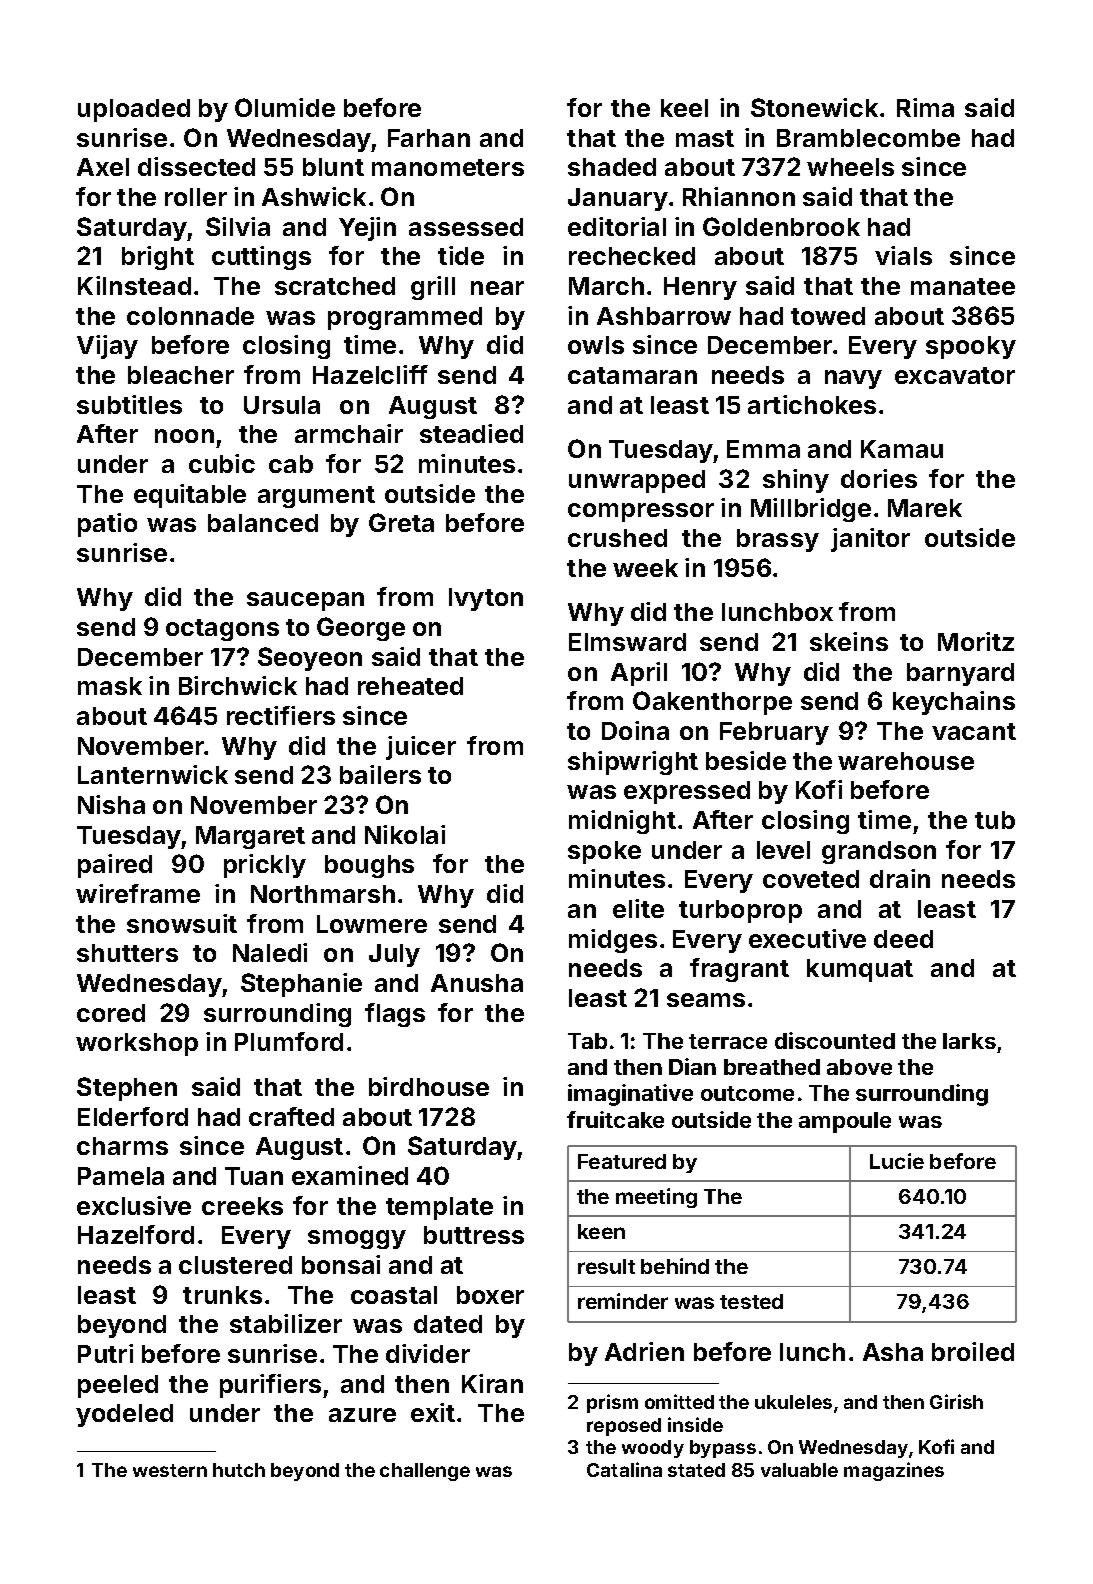 Image resolution: width=1093 pixels, height=1584 pixels. I want to click on Farhan, so click(429, 138).
